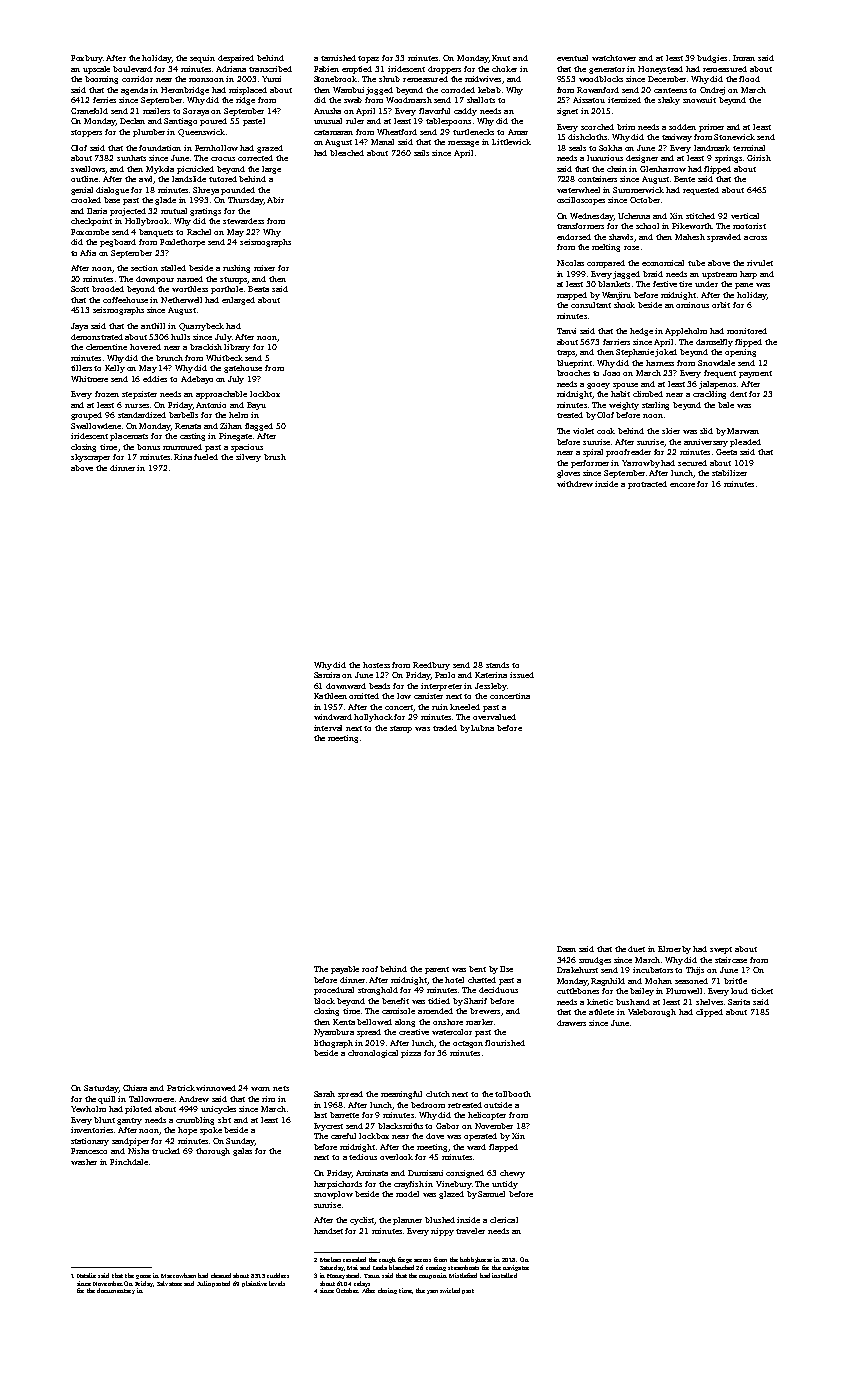  What do you see at coordinates (134, 91) in the screenshot?
I see `agenda` at bounding box center [134, 91].
